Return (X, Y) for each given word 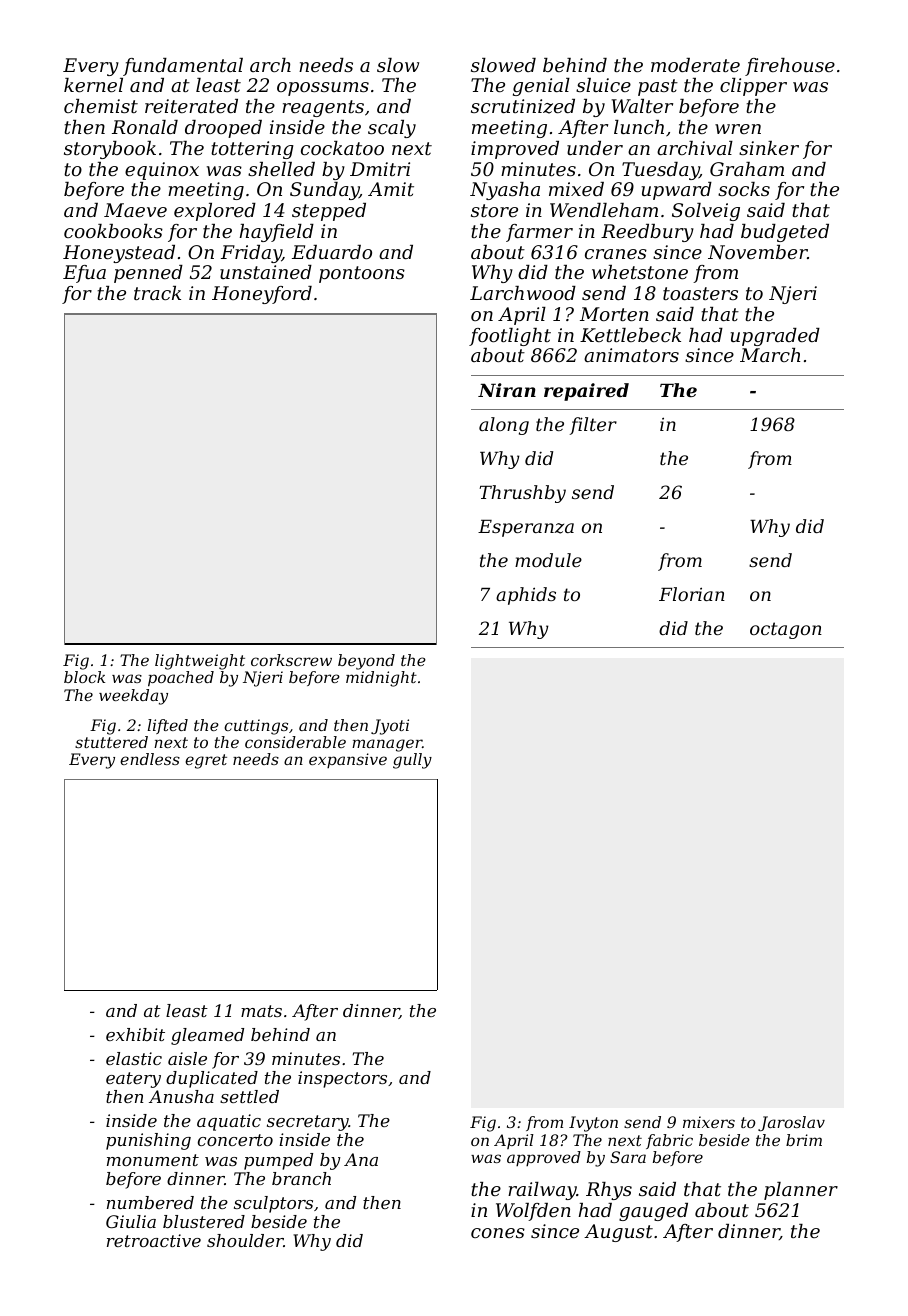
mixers (709, 1122)
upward (677, 191)
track (157, 293)
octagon (786, 630)
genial (541, 87)
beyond (366, 662)
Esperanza (526, 528)
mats (261, 1011)
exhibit (135, 1034)
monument (153, 1160)
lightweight (200, 662)
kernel (93, 85)
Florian (692, 594)
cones (498, 1233)
